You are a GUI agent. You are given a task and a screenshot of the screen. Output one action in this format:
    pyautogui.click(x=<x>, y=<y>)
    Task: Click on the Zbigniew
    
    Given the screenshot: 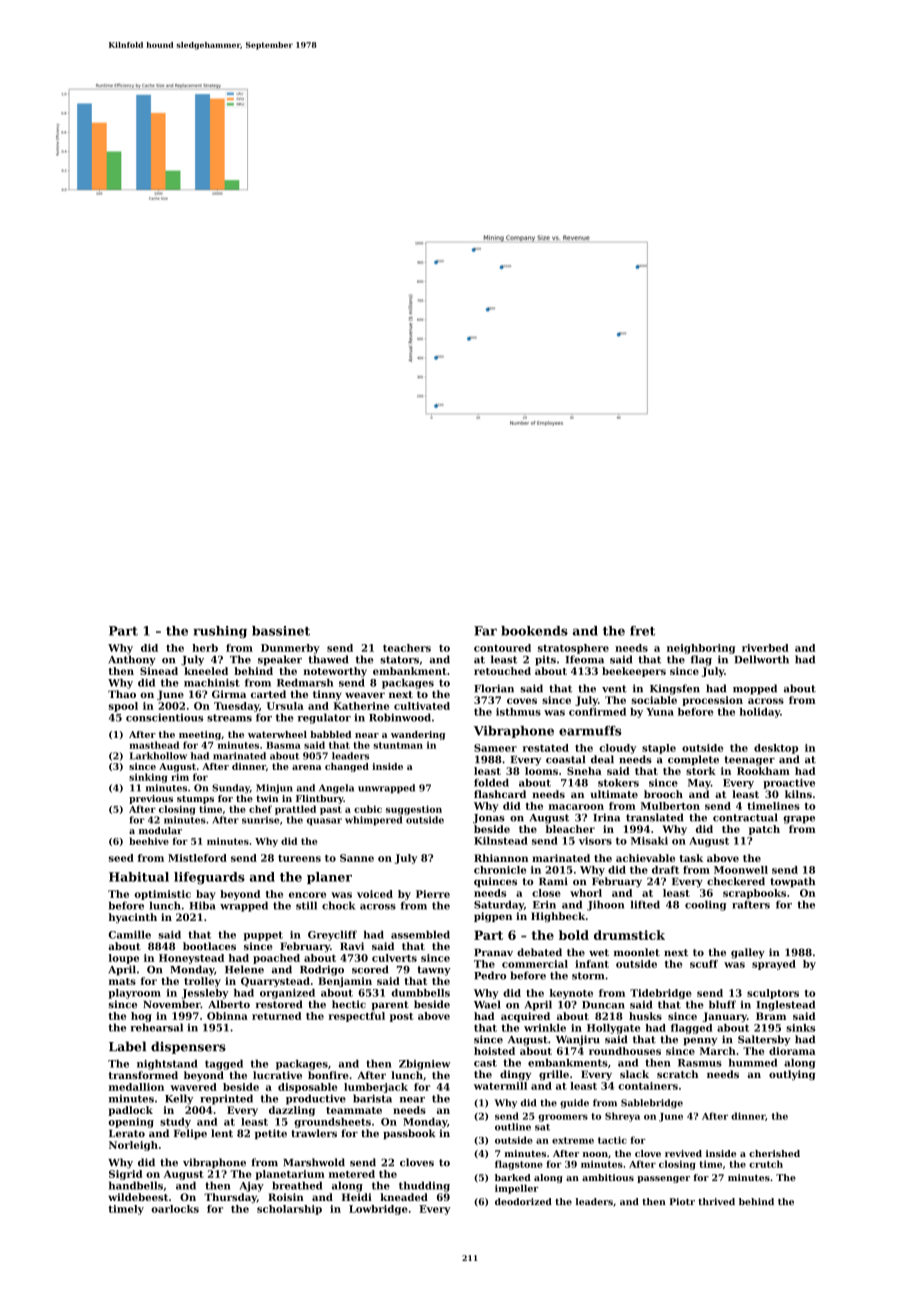 What is the action you would take?
    pyautogui.click(x=425, y=1065)
